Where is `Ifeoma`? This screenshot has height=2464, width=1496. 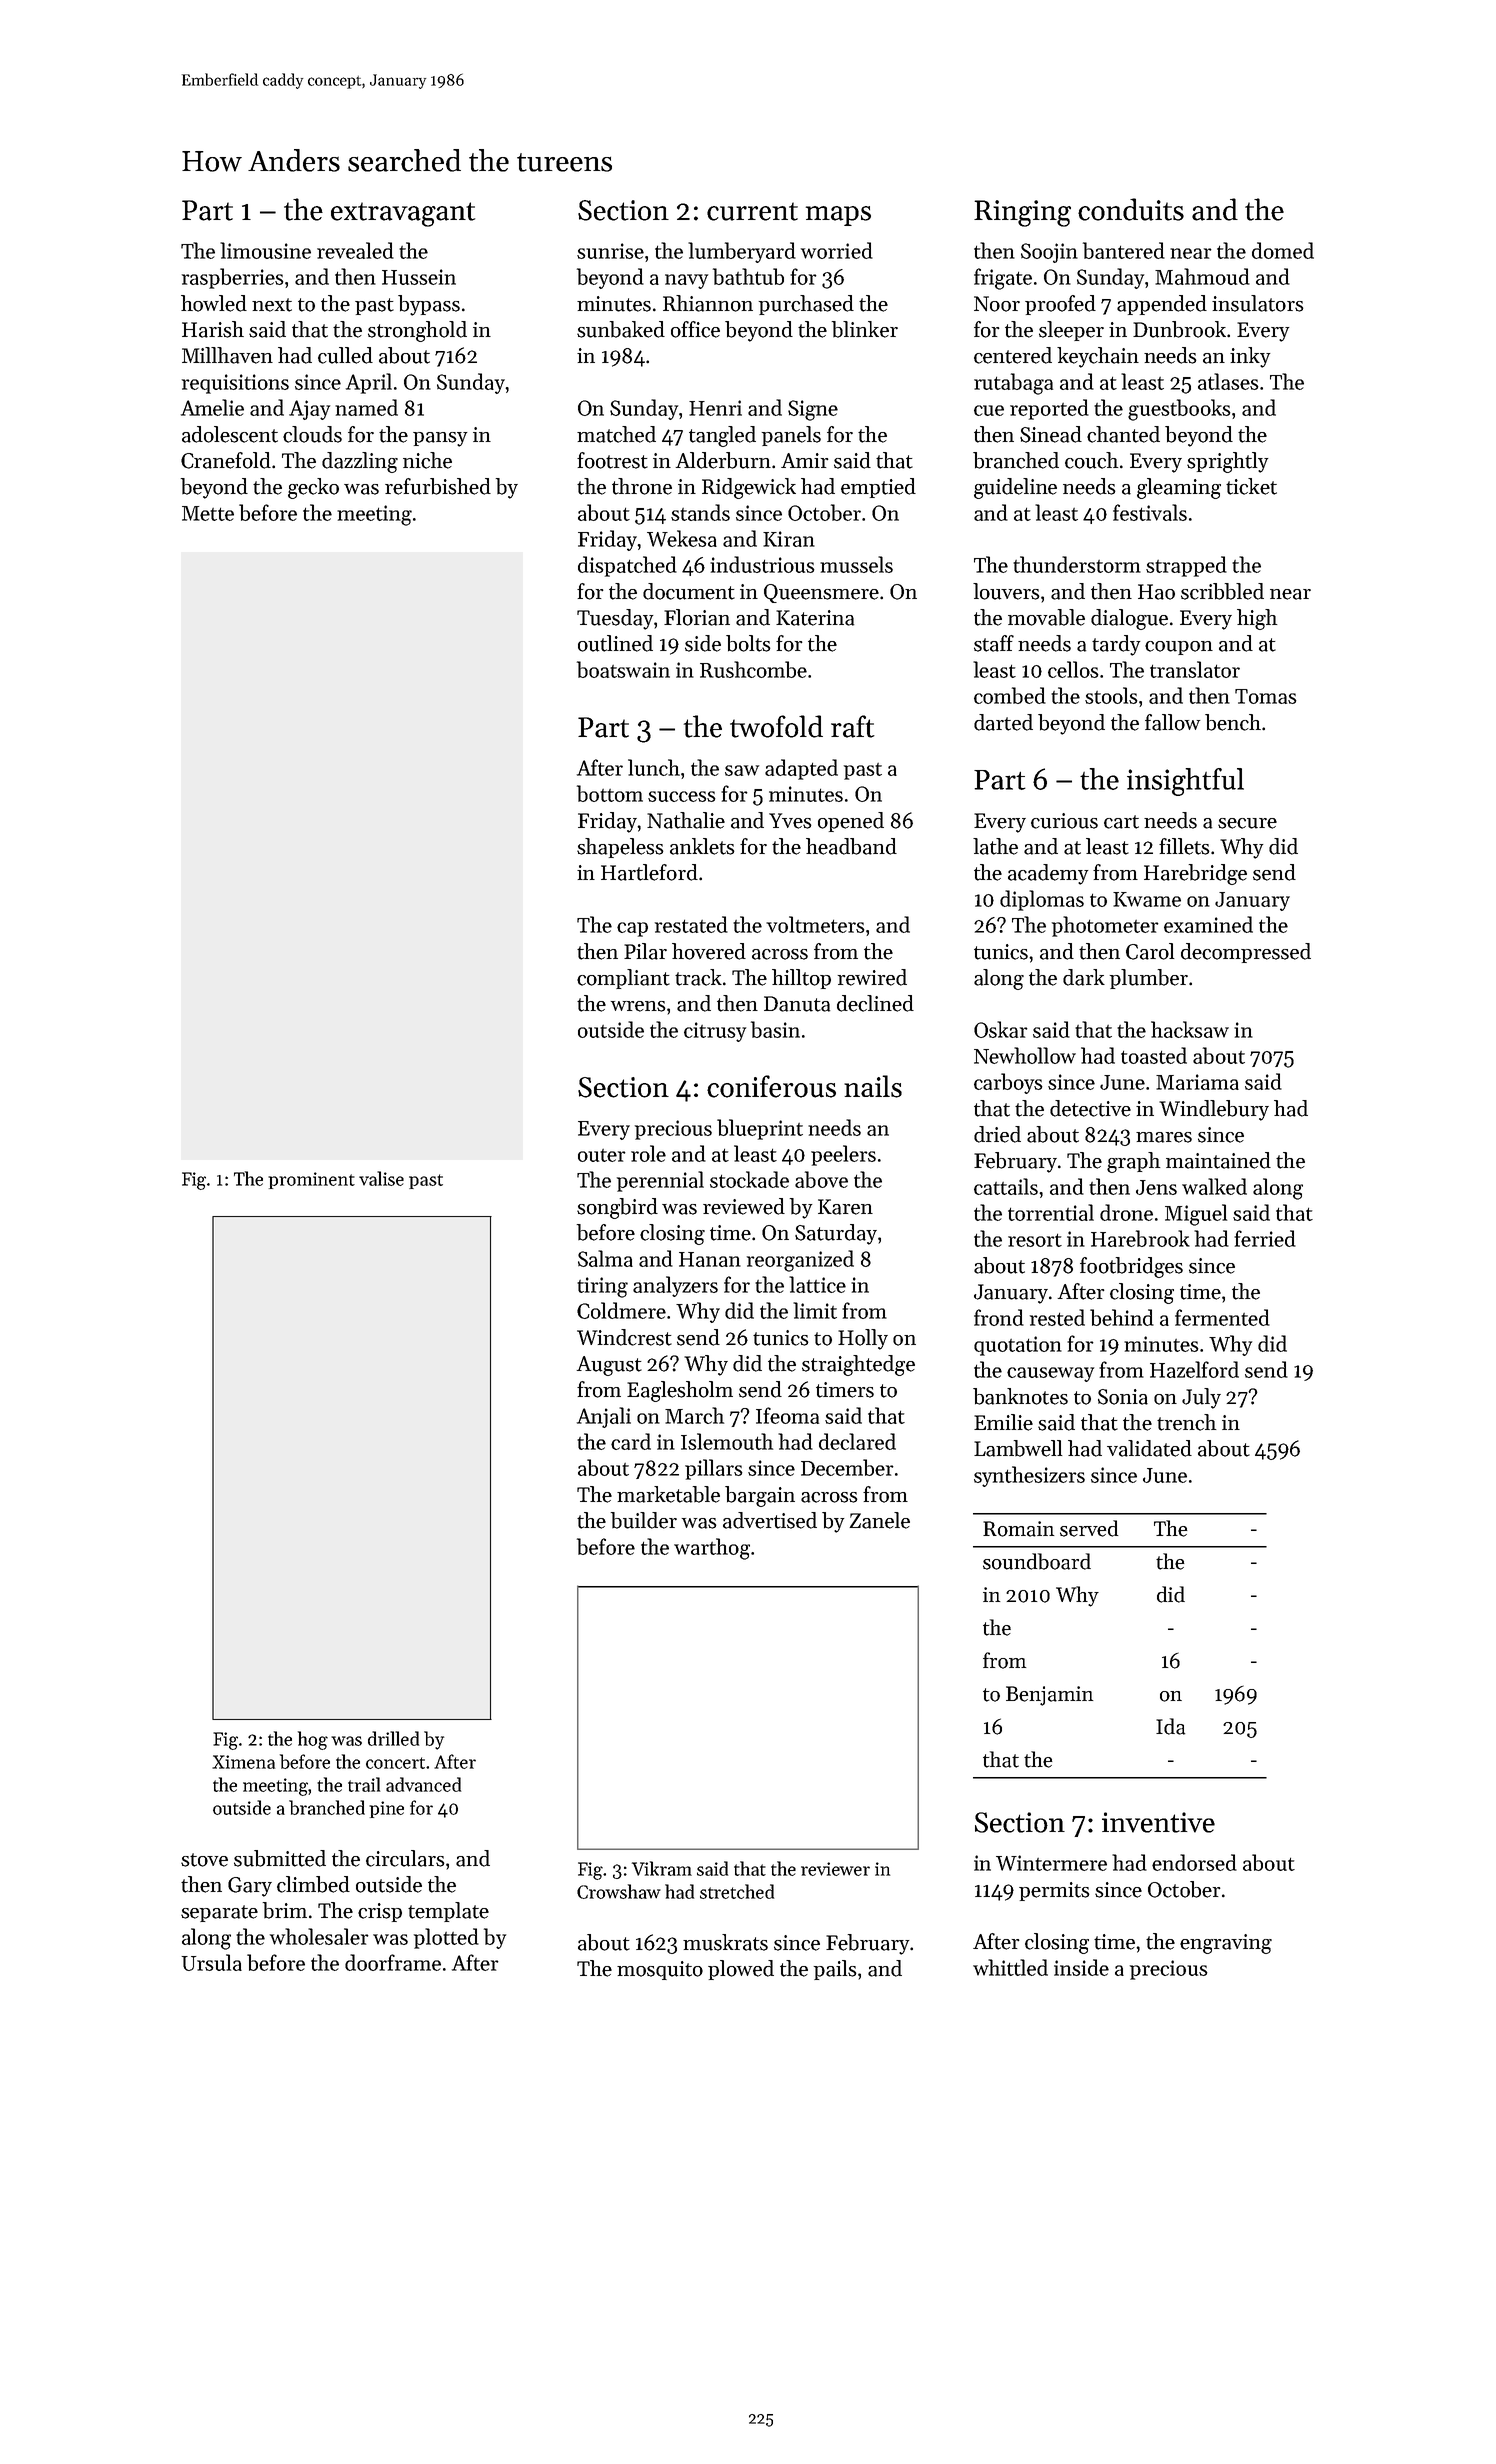
Ifeoma is located at coordinates (787, 1415).
